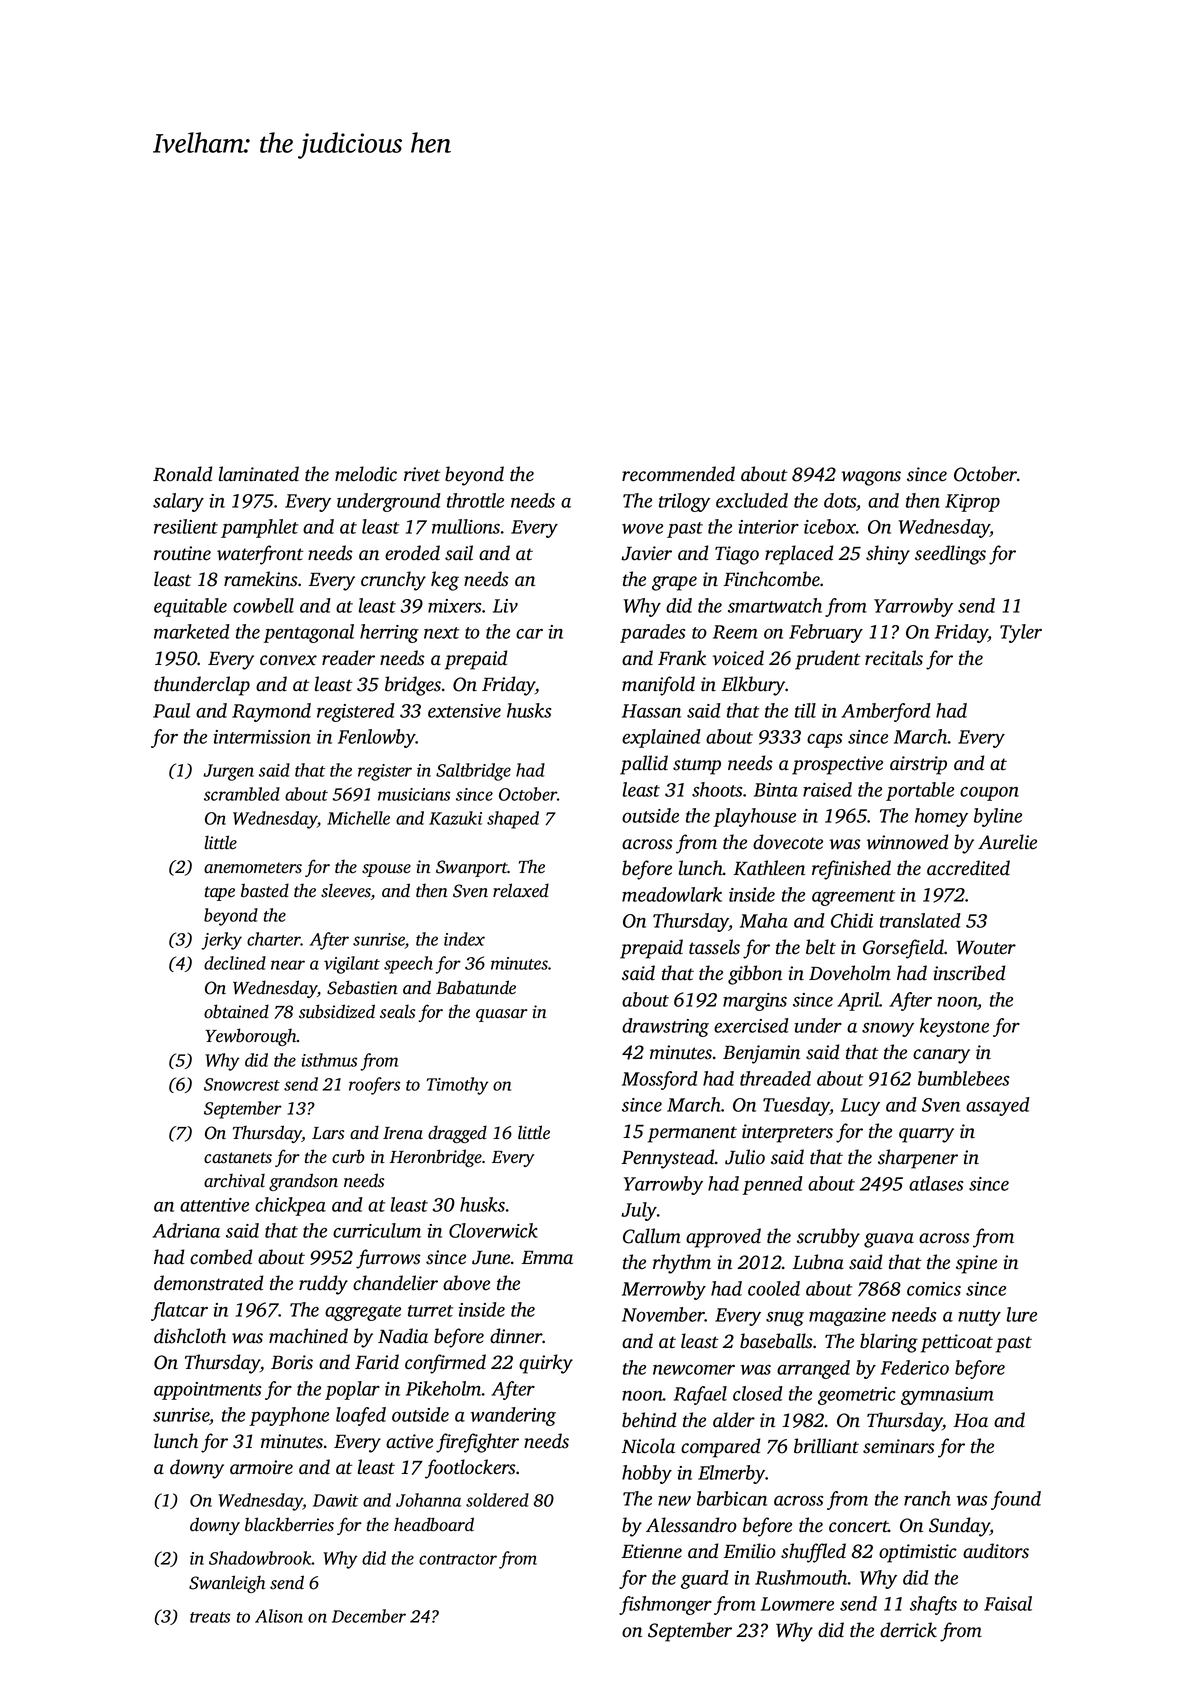 The width and height of the screenshot is (1197, 1693). What do you see at coordinates (894, 658) in the screenshot?
I see `recitals` at bounding box center [894, 658].
